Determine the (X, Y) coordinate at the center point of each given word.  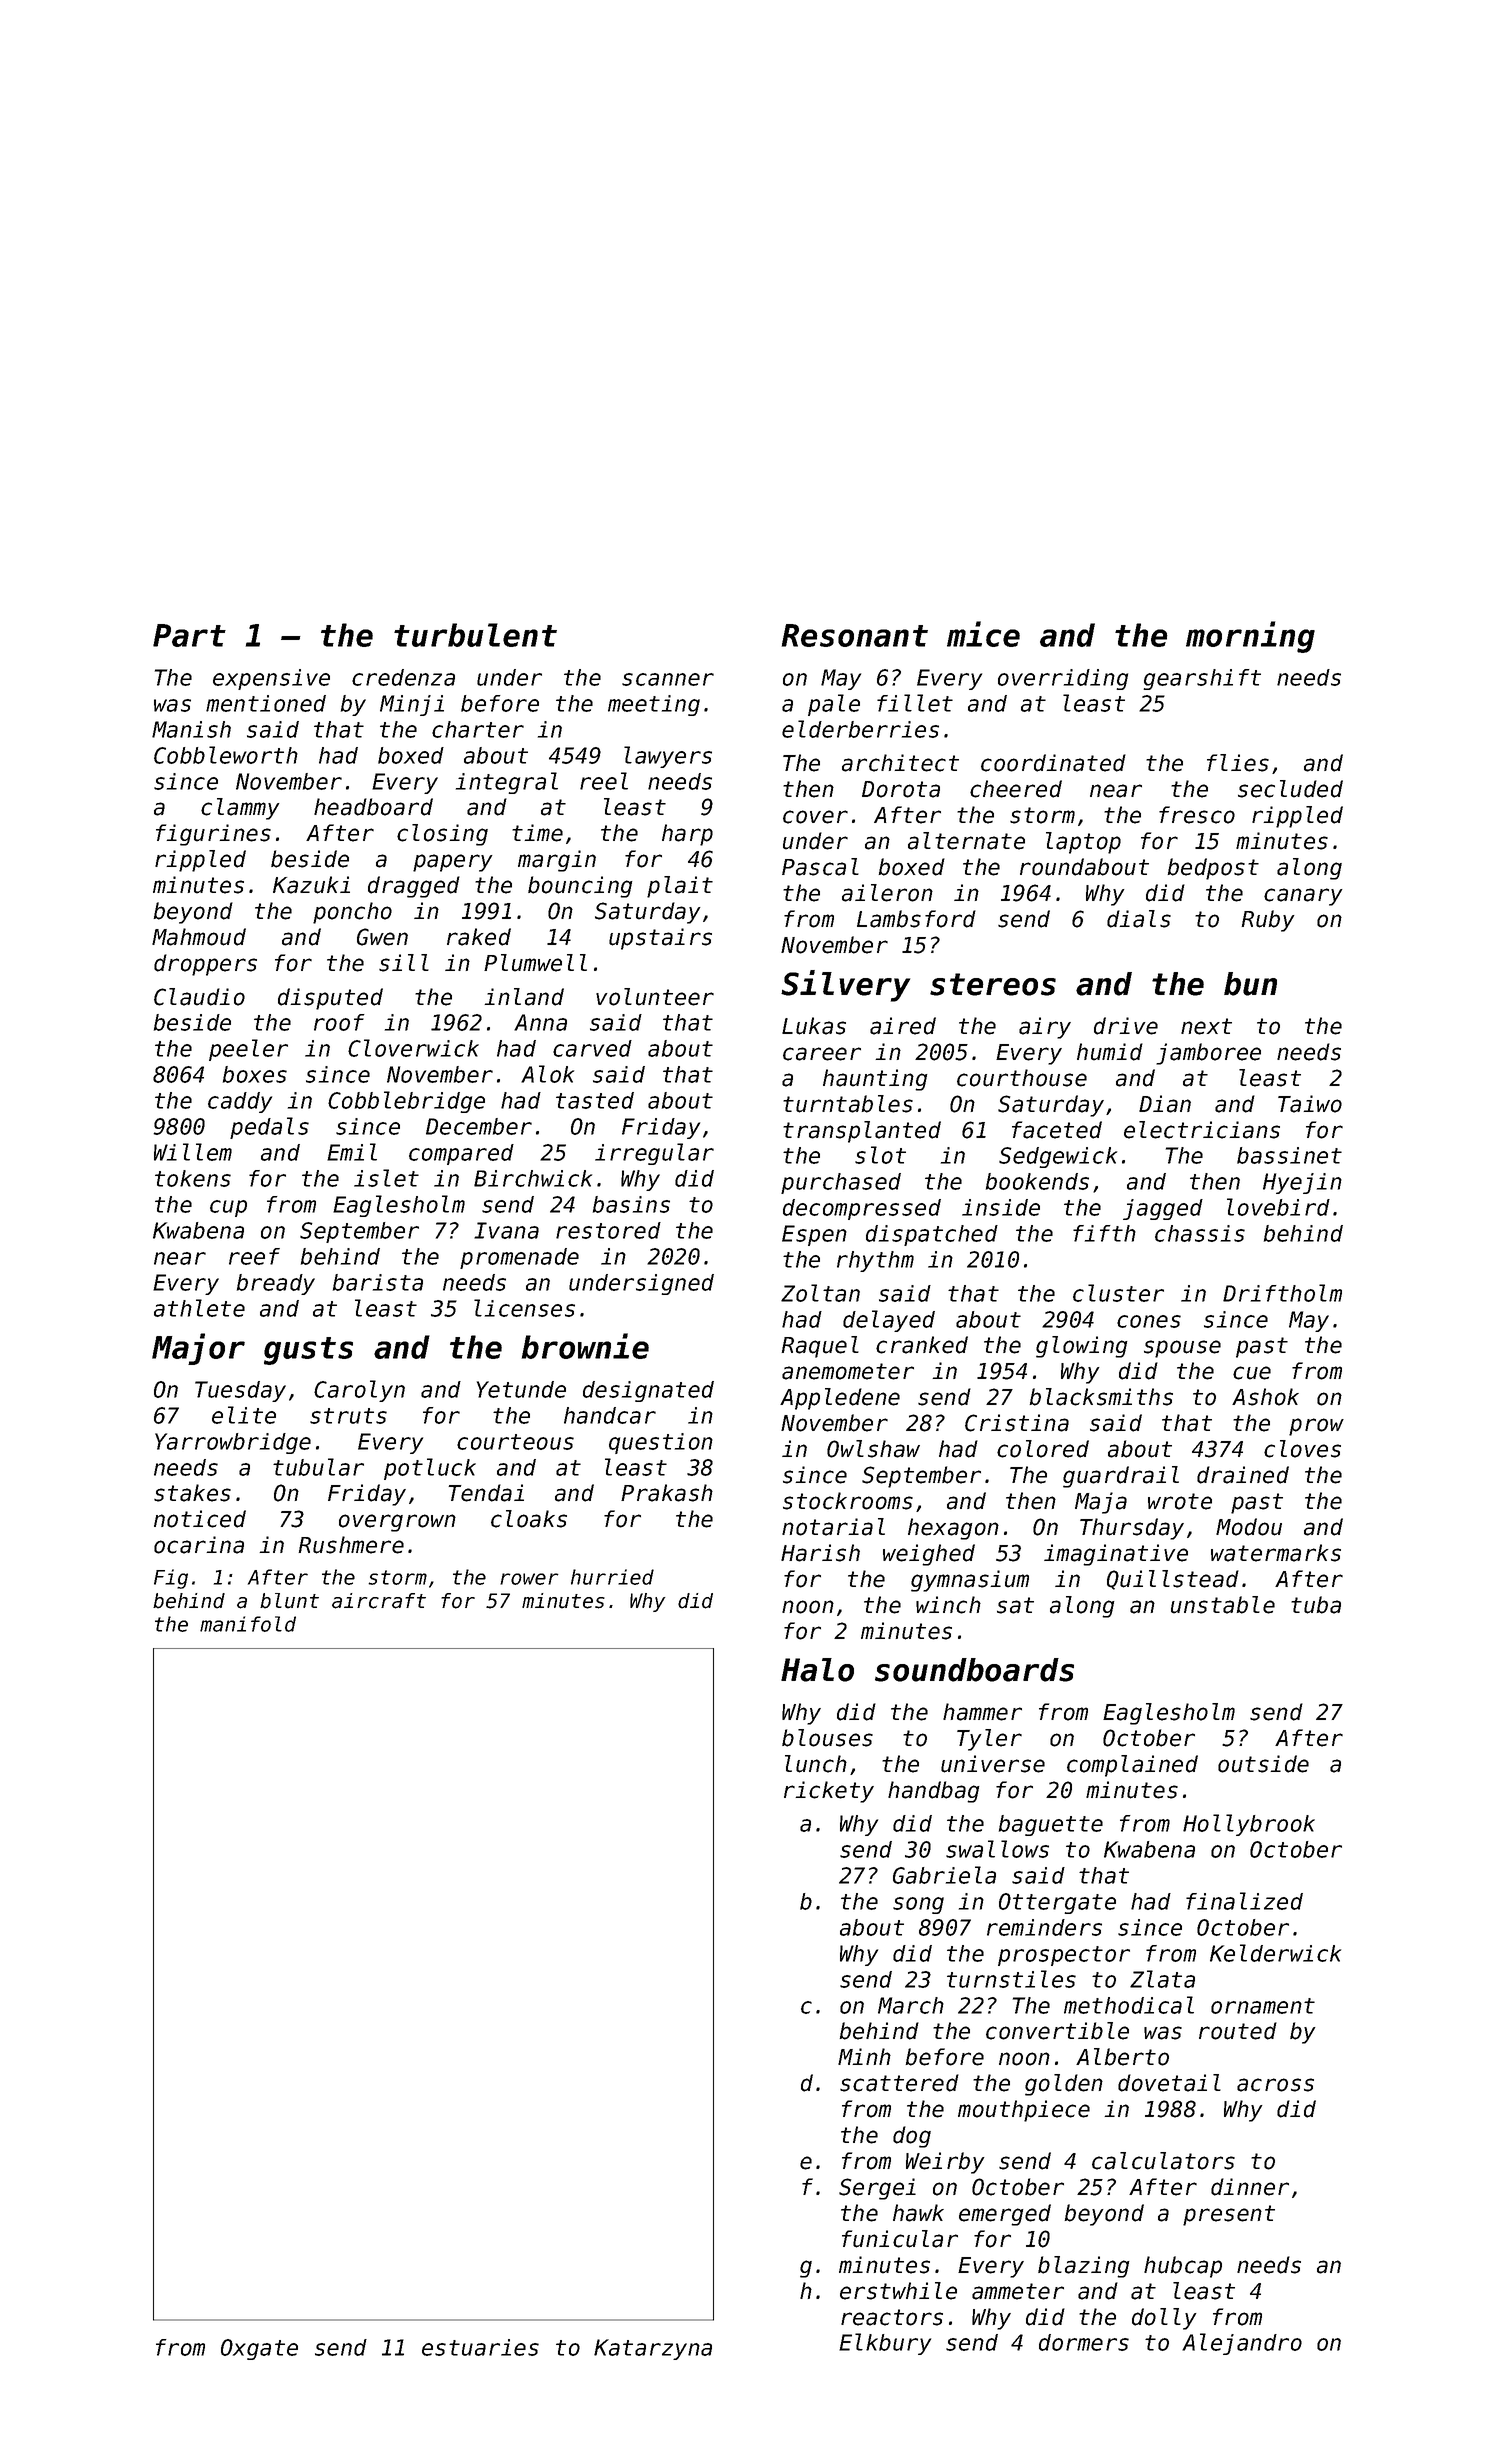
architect (900, 763)
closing (442, 835)
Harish (820, 1553)
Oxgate (259, 2349)
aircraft (379, 1601)
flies (1238, 763)
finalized (1244, 1901)
